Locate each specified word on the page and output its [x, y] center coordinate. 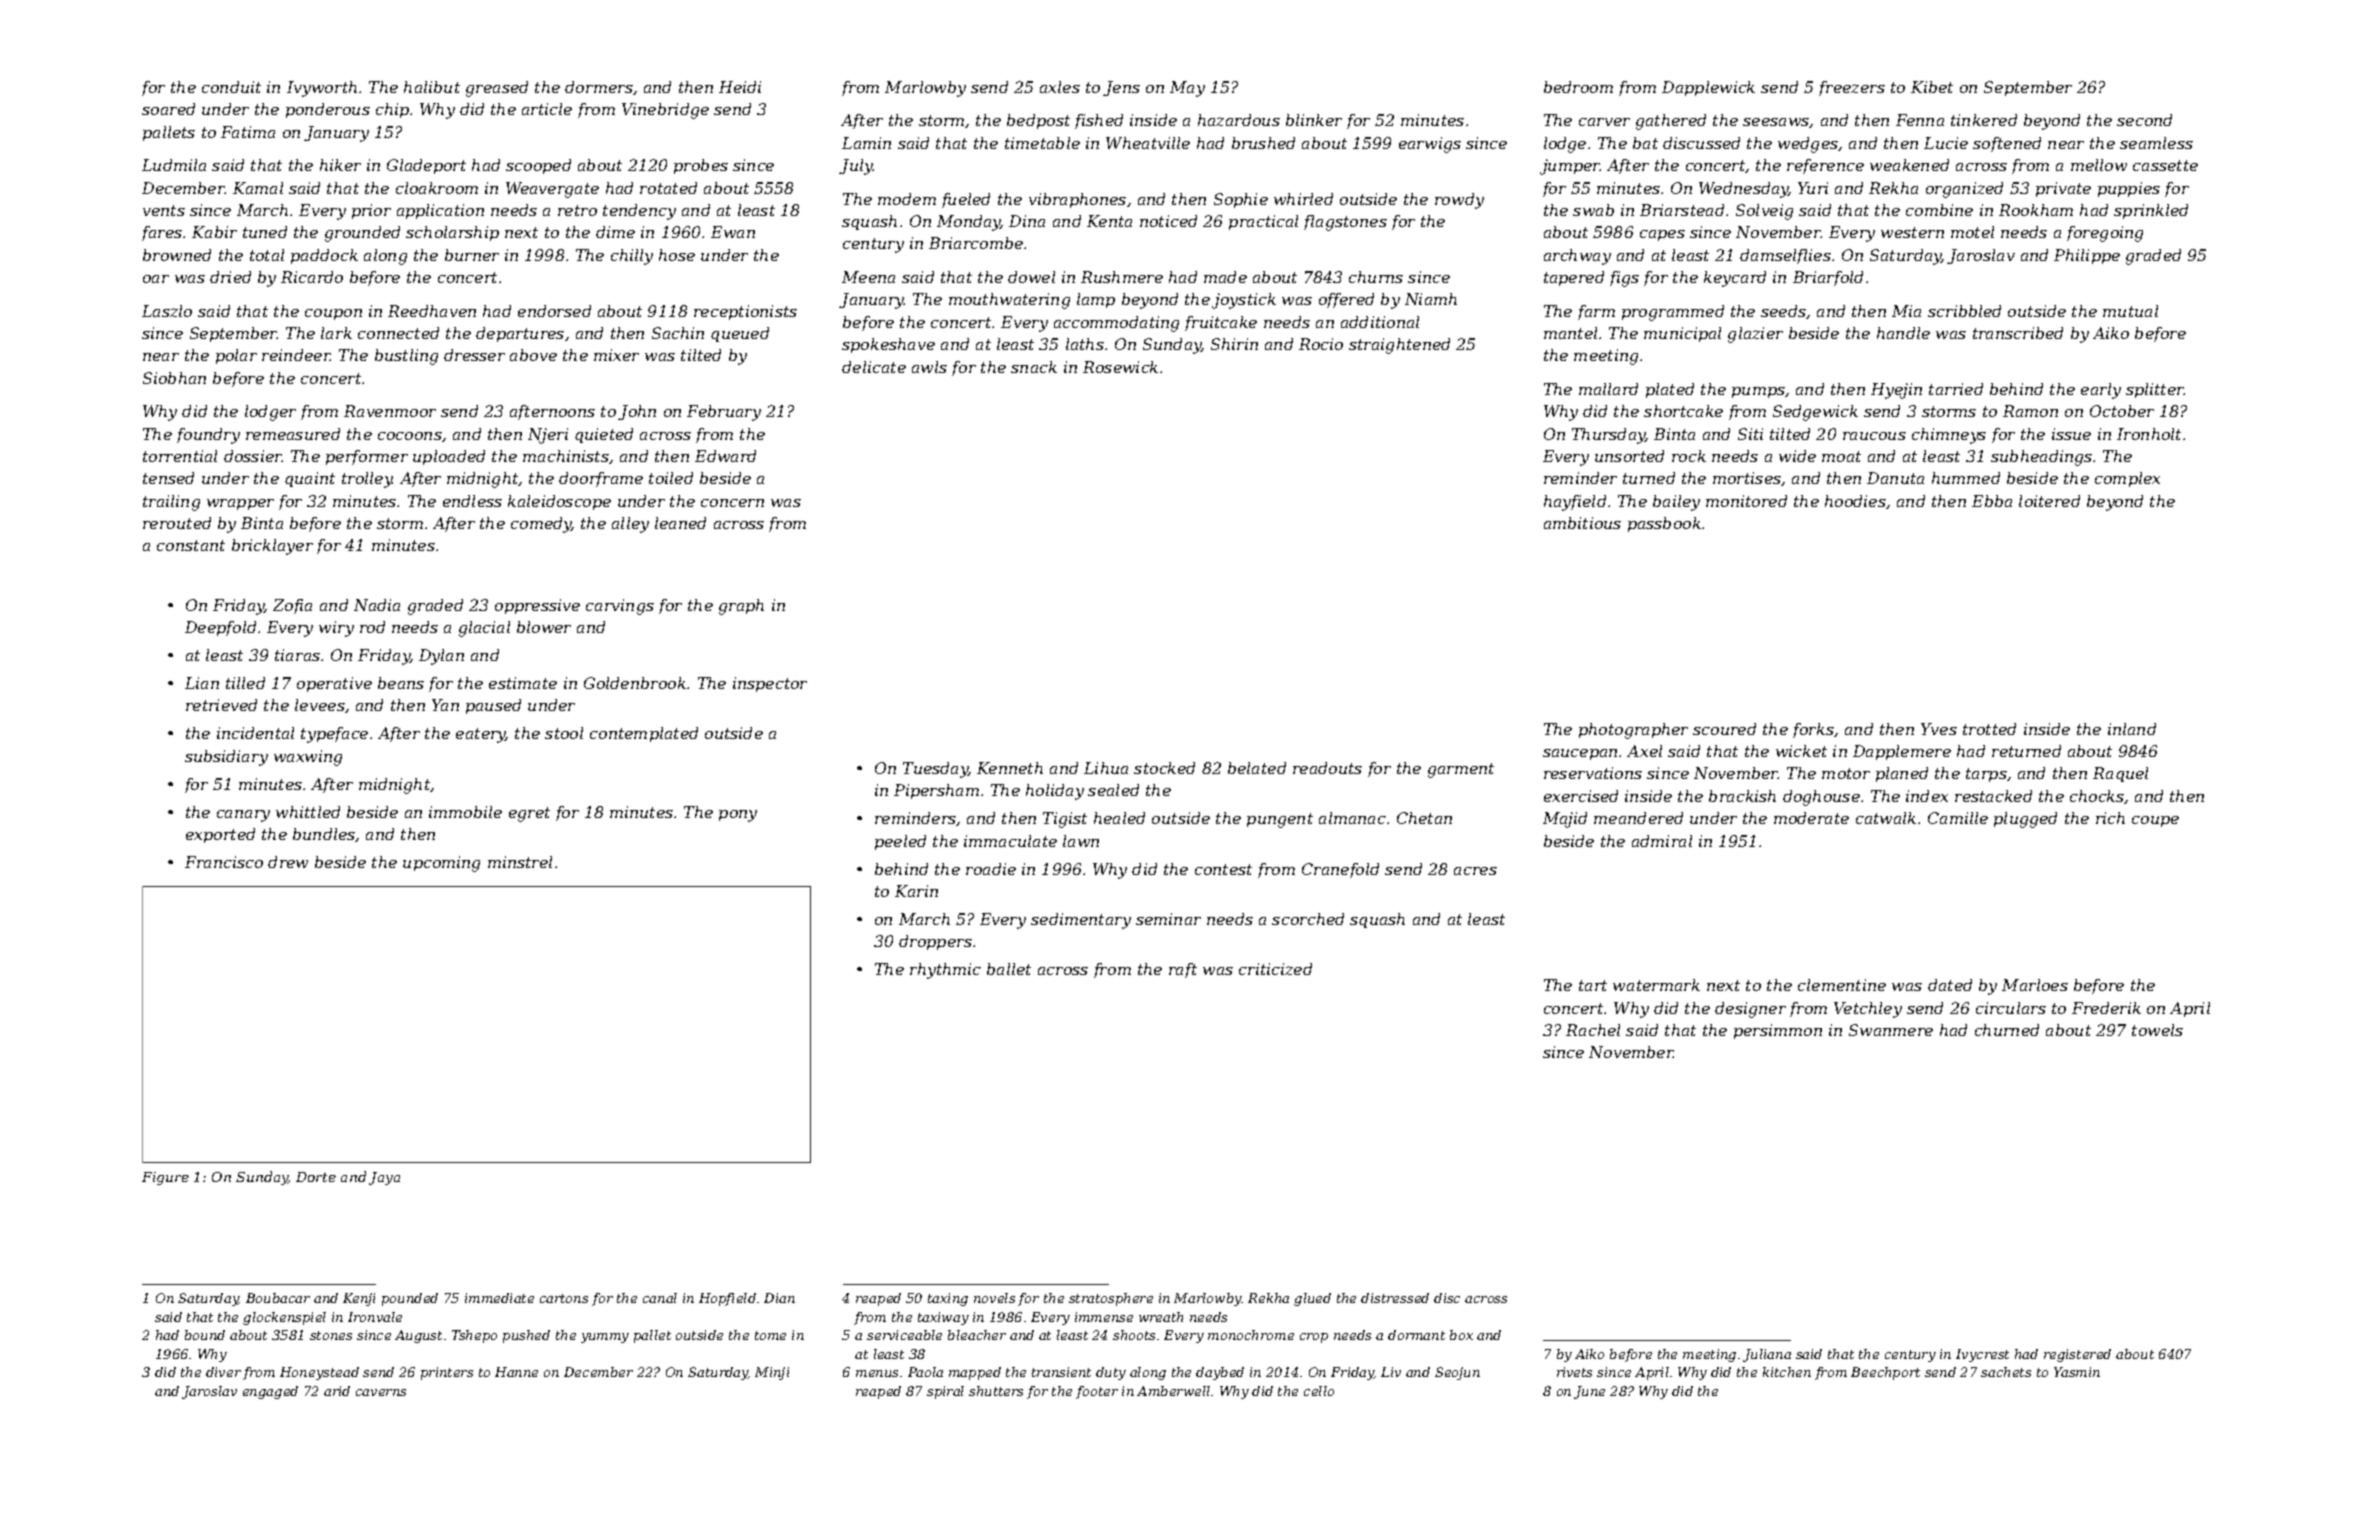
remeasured [293, 434]
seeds [1783, 311]
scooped [538, 166]
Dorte [316, 1177]
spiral [945, 1392]
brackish [1742, 796]
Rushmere [1122, 277]
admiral [1662, 841]
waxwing [308, 758]
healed [1119, 818]
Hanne [516, 1372]
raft [1183, 970]
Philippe [2087, 256]
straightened [1399, 346]
